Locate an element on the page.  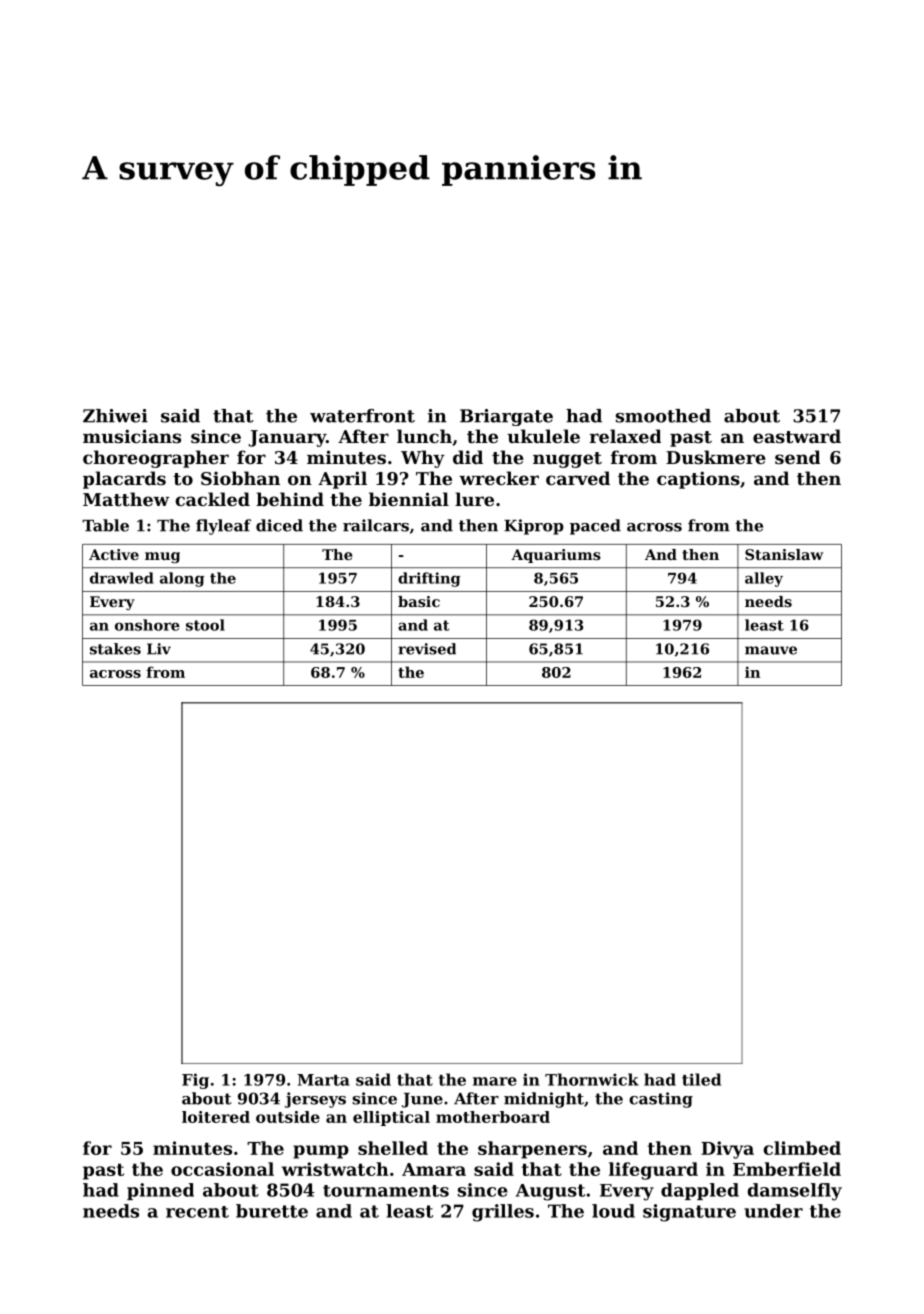
Liv is located at coordinates (159, 649).
